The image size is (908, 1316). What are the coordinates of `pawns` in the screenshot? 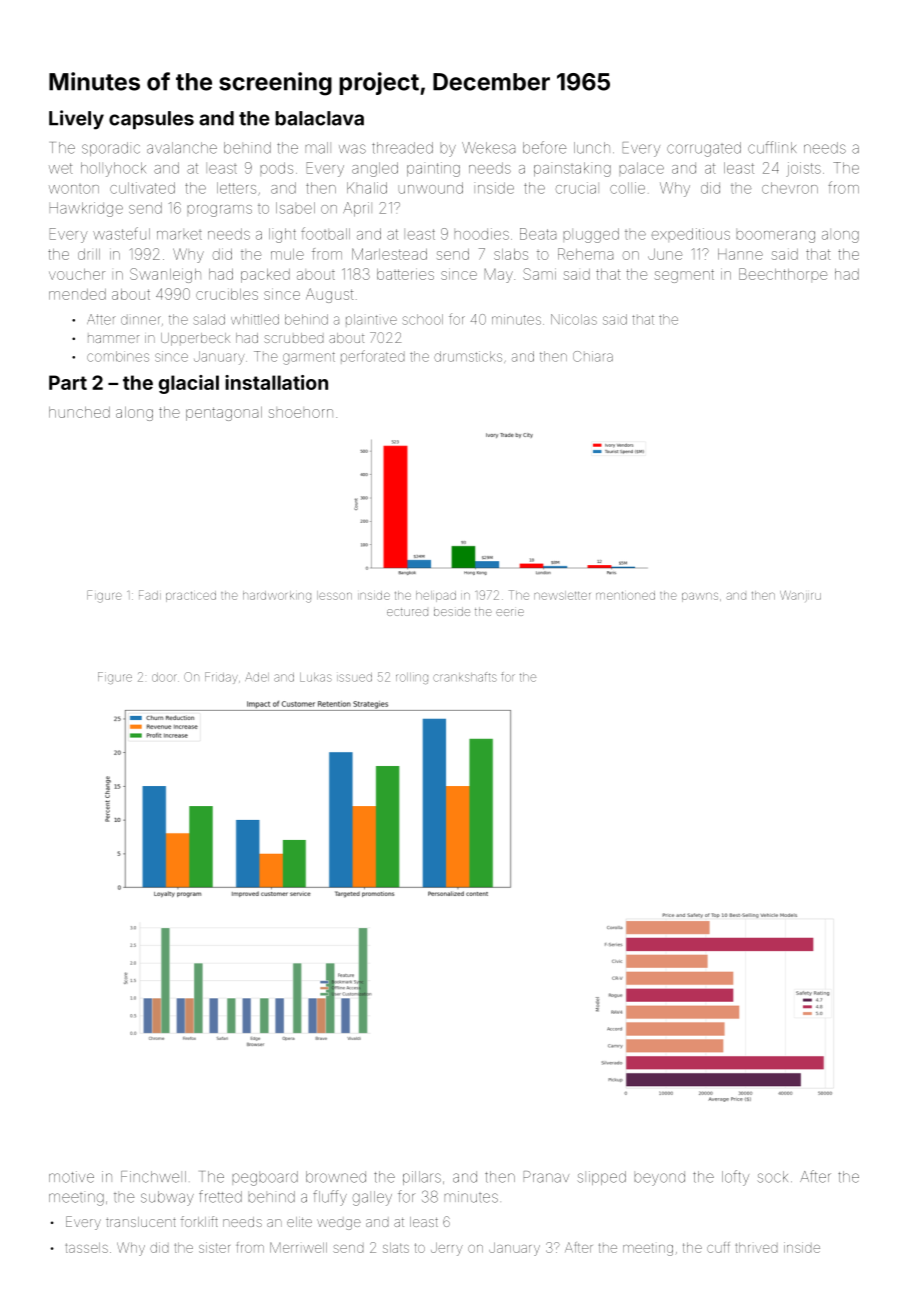 It's located at (700, 597).
